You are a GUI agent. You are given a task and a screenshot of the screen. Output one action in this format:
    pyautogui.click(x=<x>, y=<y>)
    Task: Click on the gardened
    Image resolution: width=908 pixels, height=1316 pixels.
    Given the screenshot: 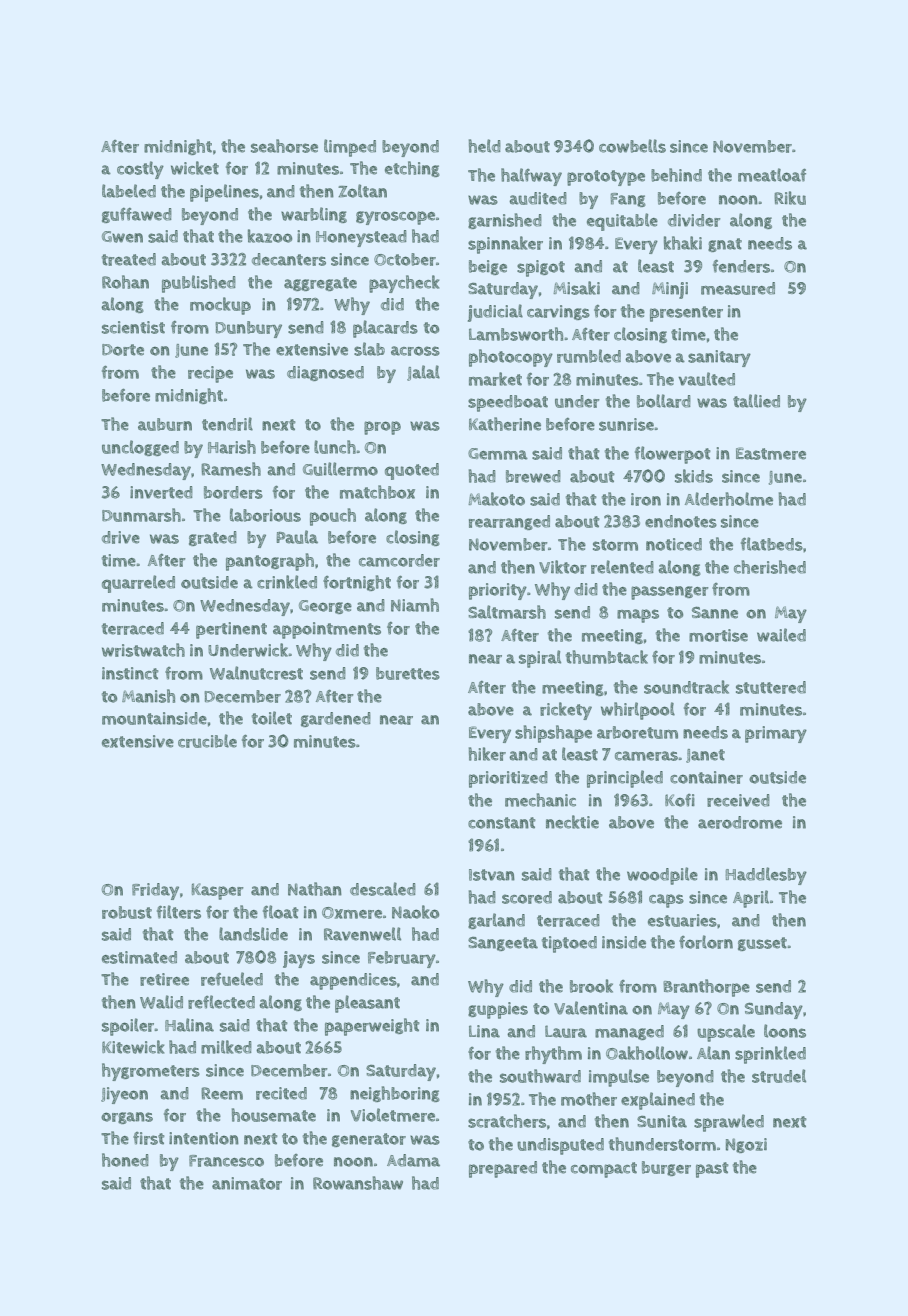 What is the action you would take?
    pyautogui.click(x=336, y=719)
